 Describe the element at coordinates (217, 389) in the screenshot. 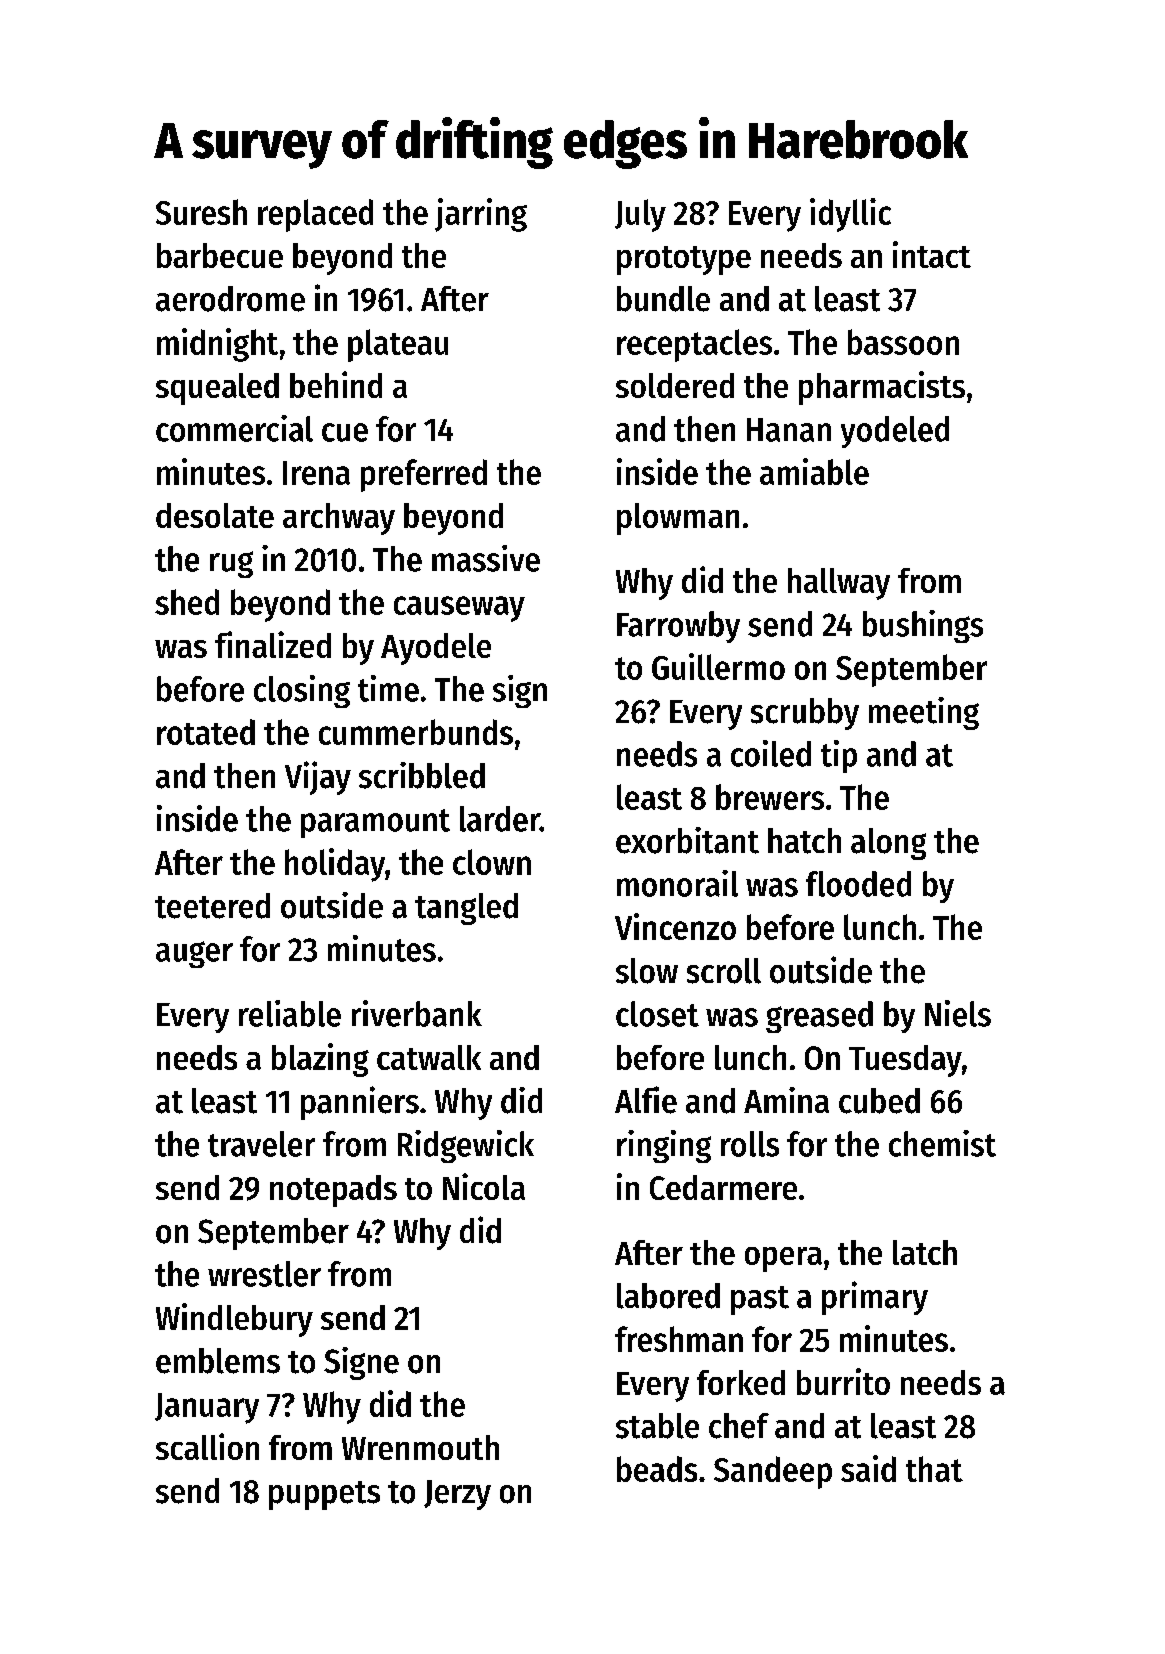

I see `squealed` at that location.
